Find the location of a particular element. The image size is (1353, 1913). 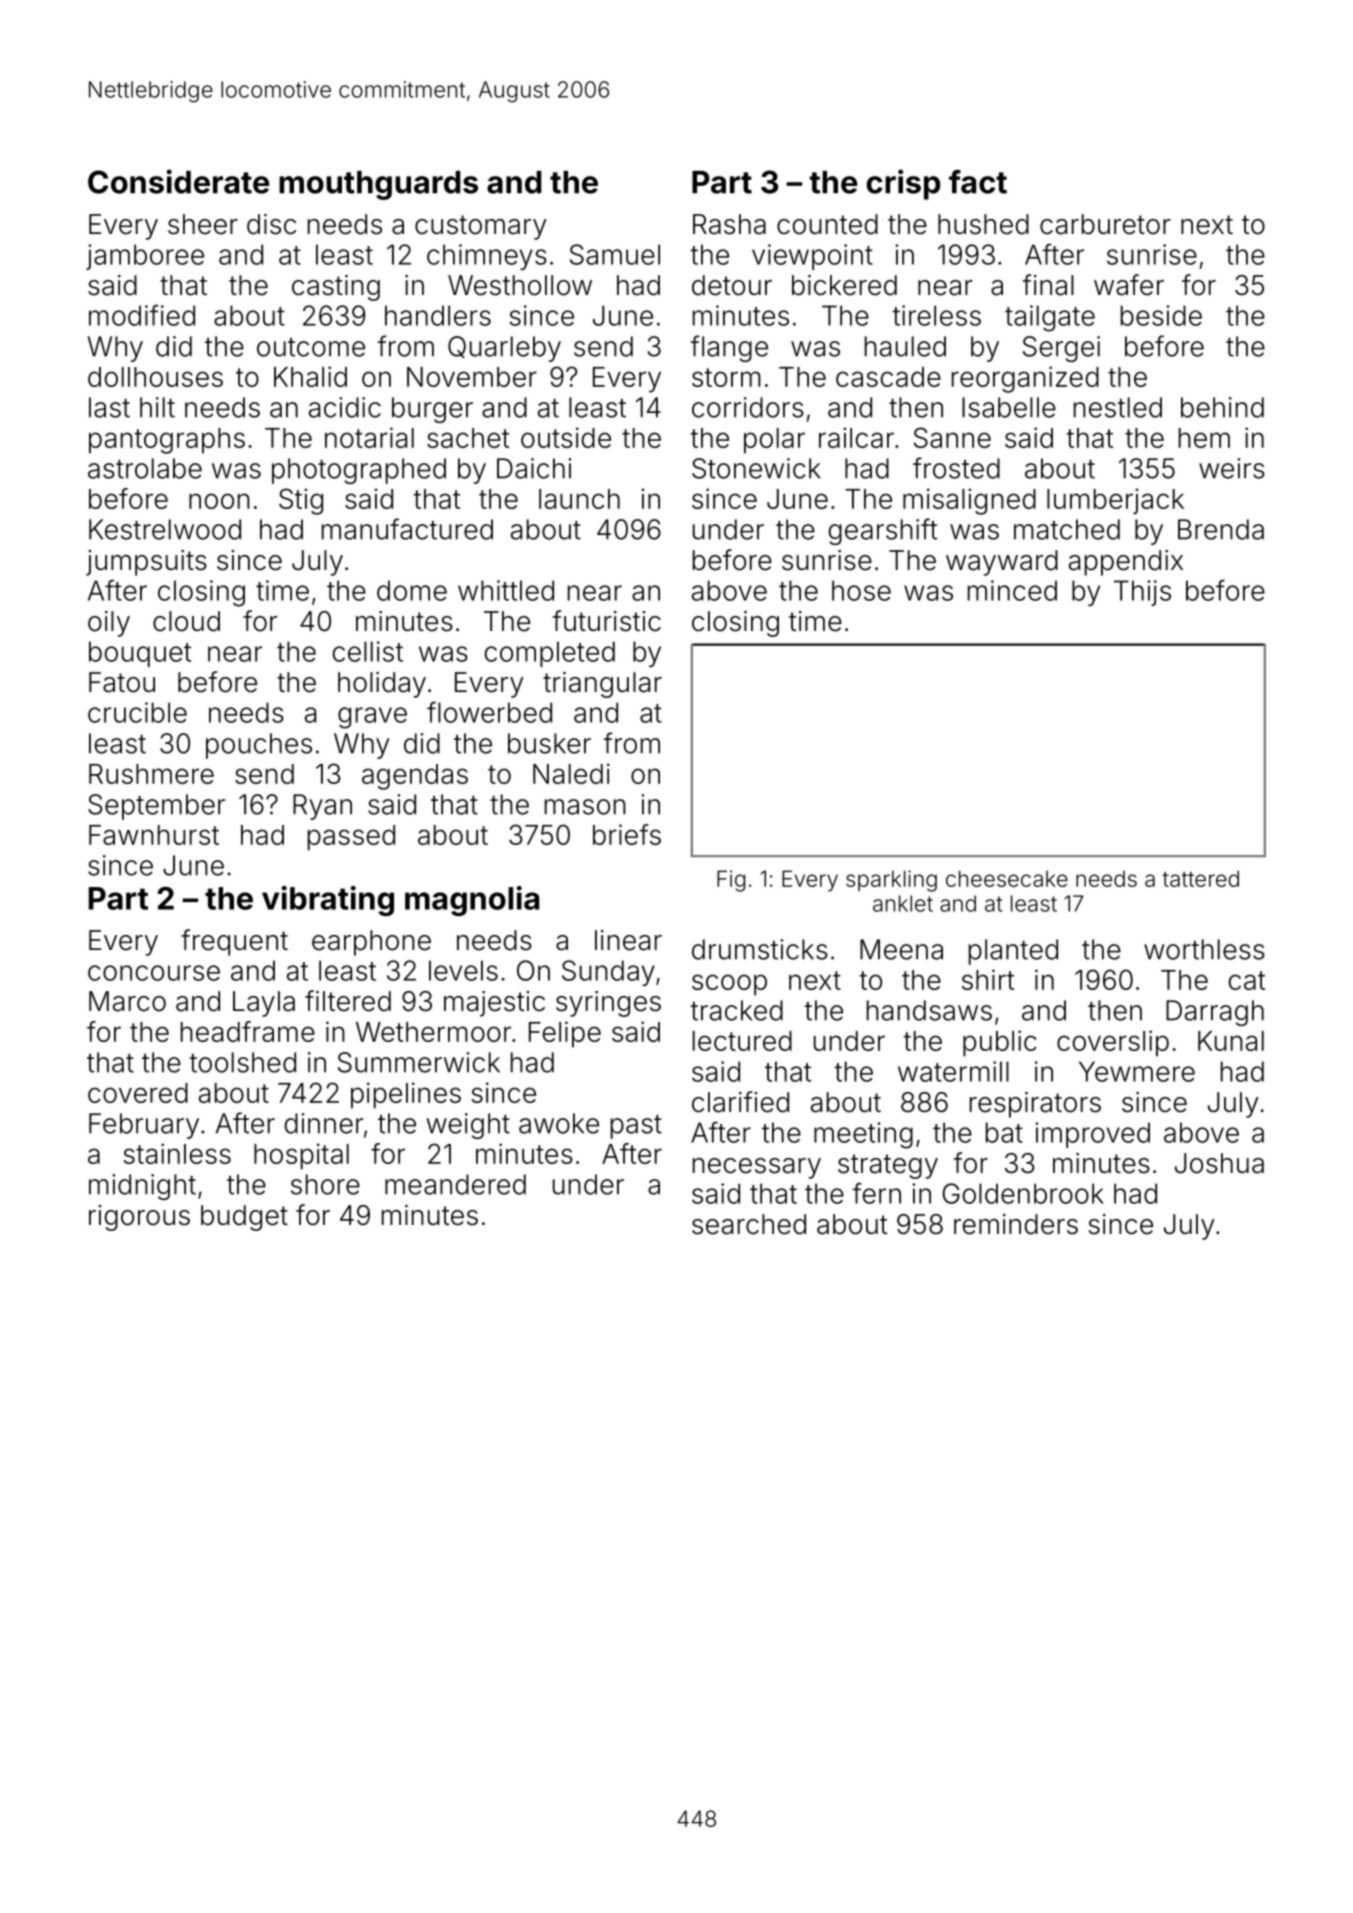

acidic is located at coordinates (345, 407).
